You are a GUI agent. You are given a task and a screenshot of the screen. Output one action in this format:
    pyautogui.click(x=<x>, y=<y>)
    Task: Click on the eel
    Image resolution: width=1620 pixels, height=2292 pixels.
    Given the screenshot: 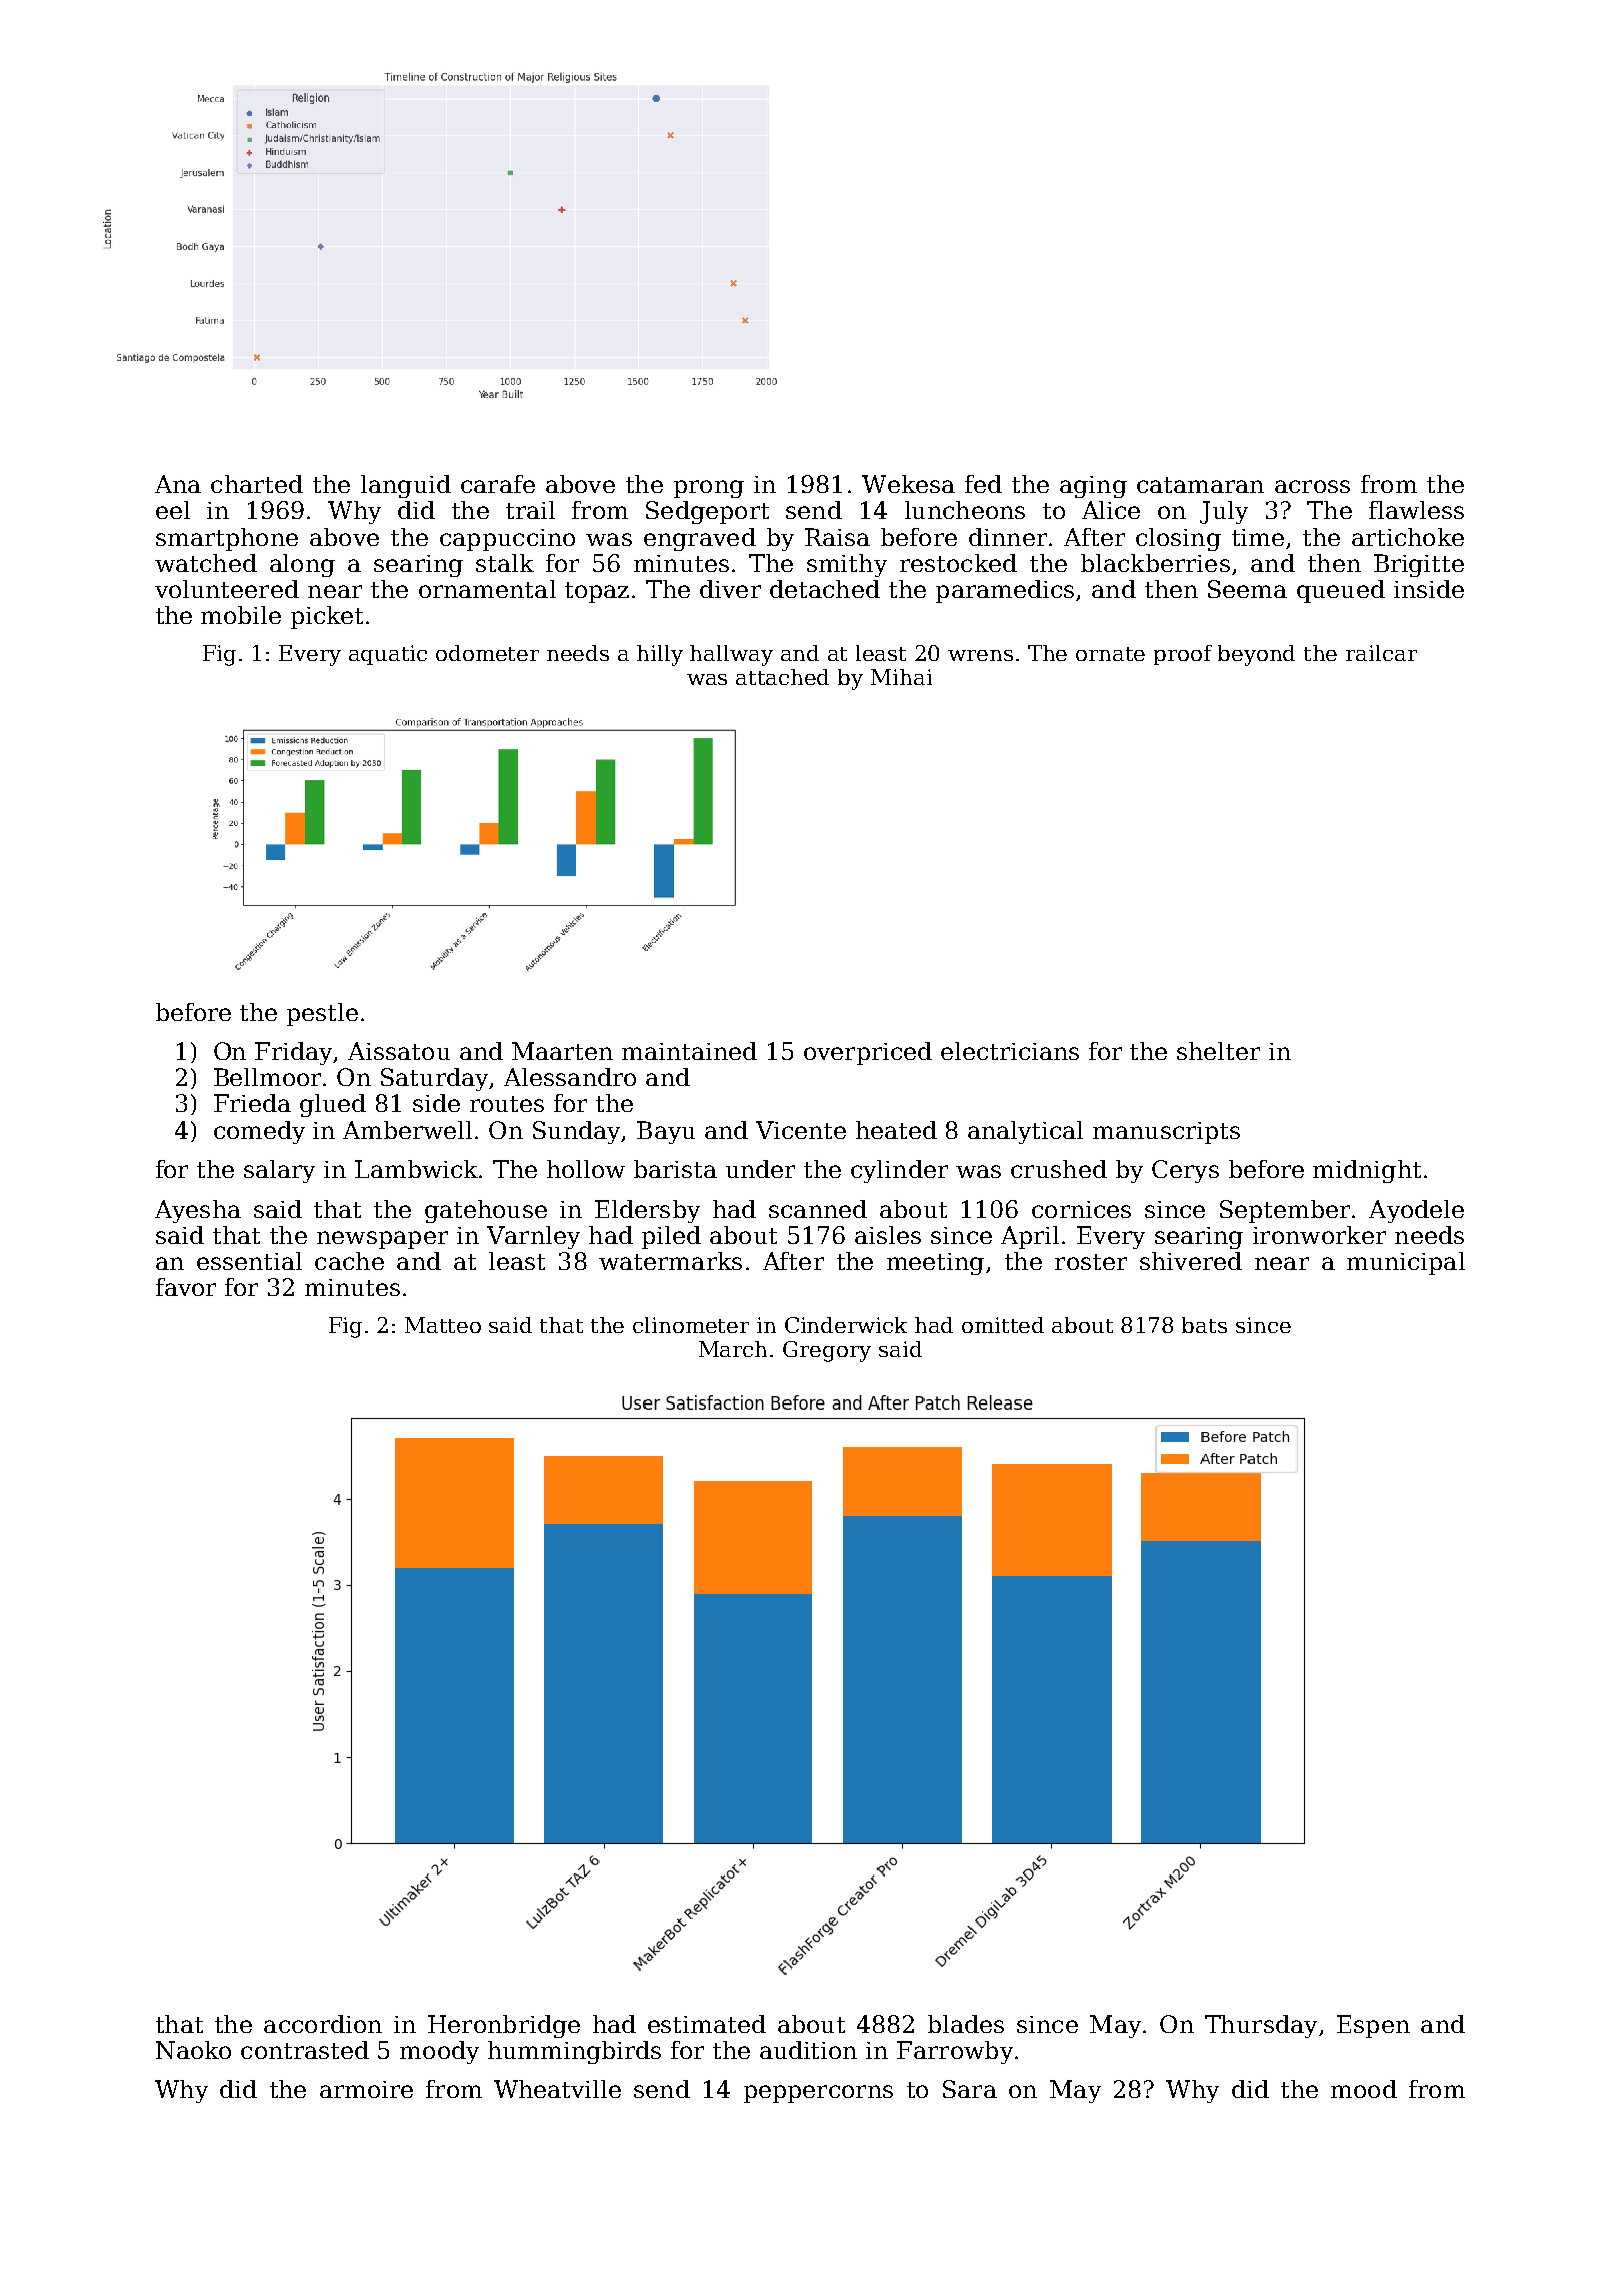 What is the action you would take?
    pyautogui.click(x=173, y=510)
